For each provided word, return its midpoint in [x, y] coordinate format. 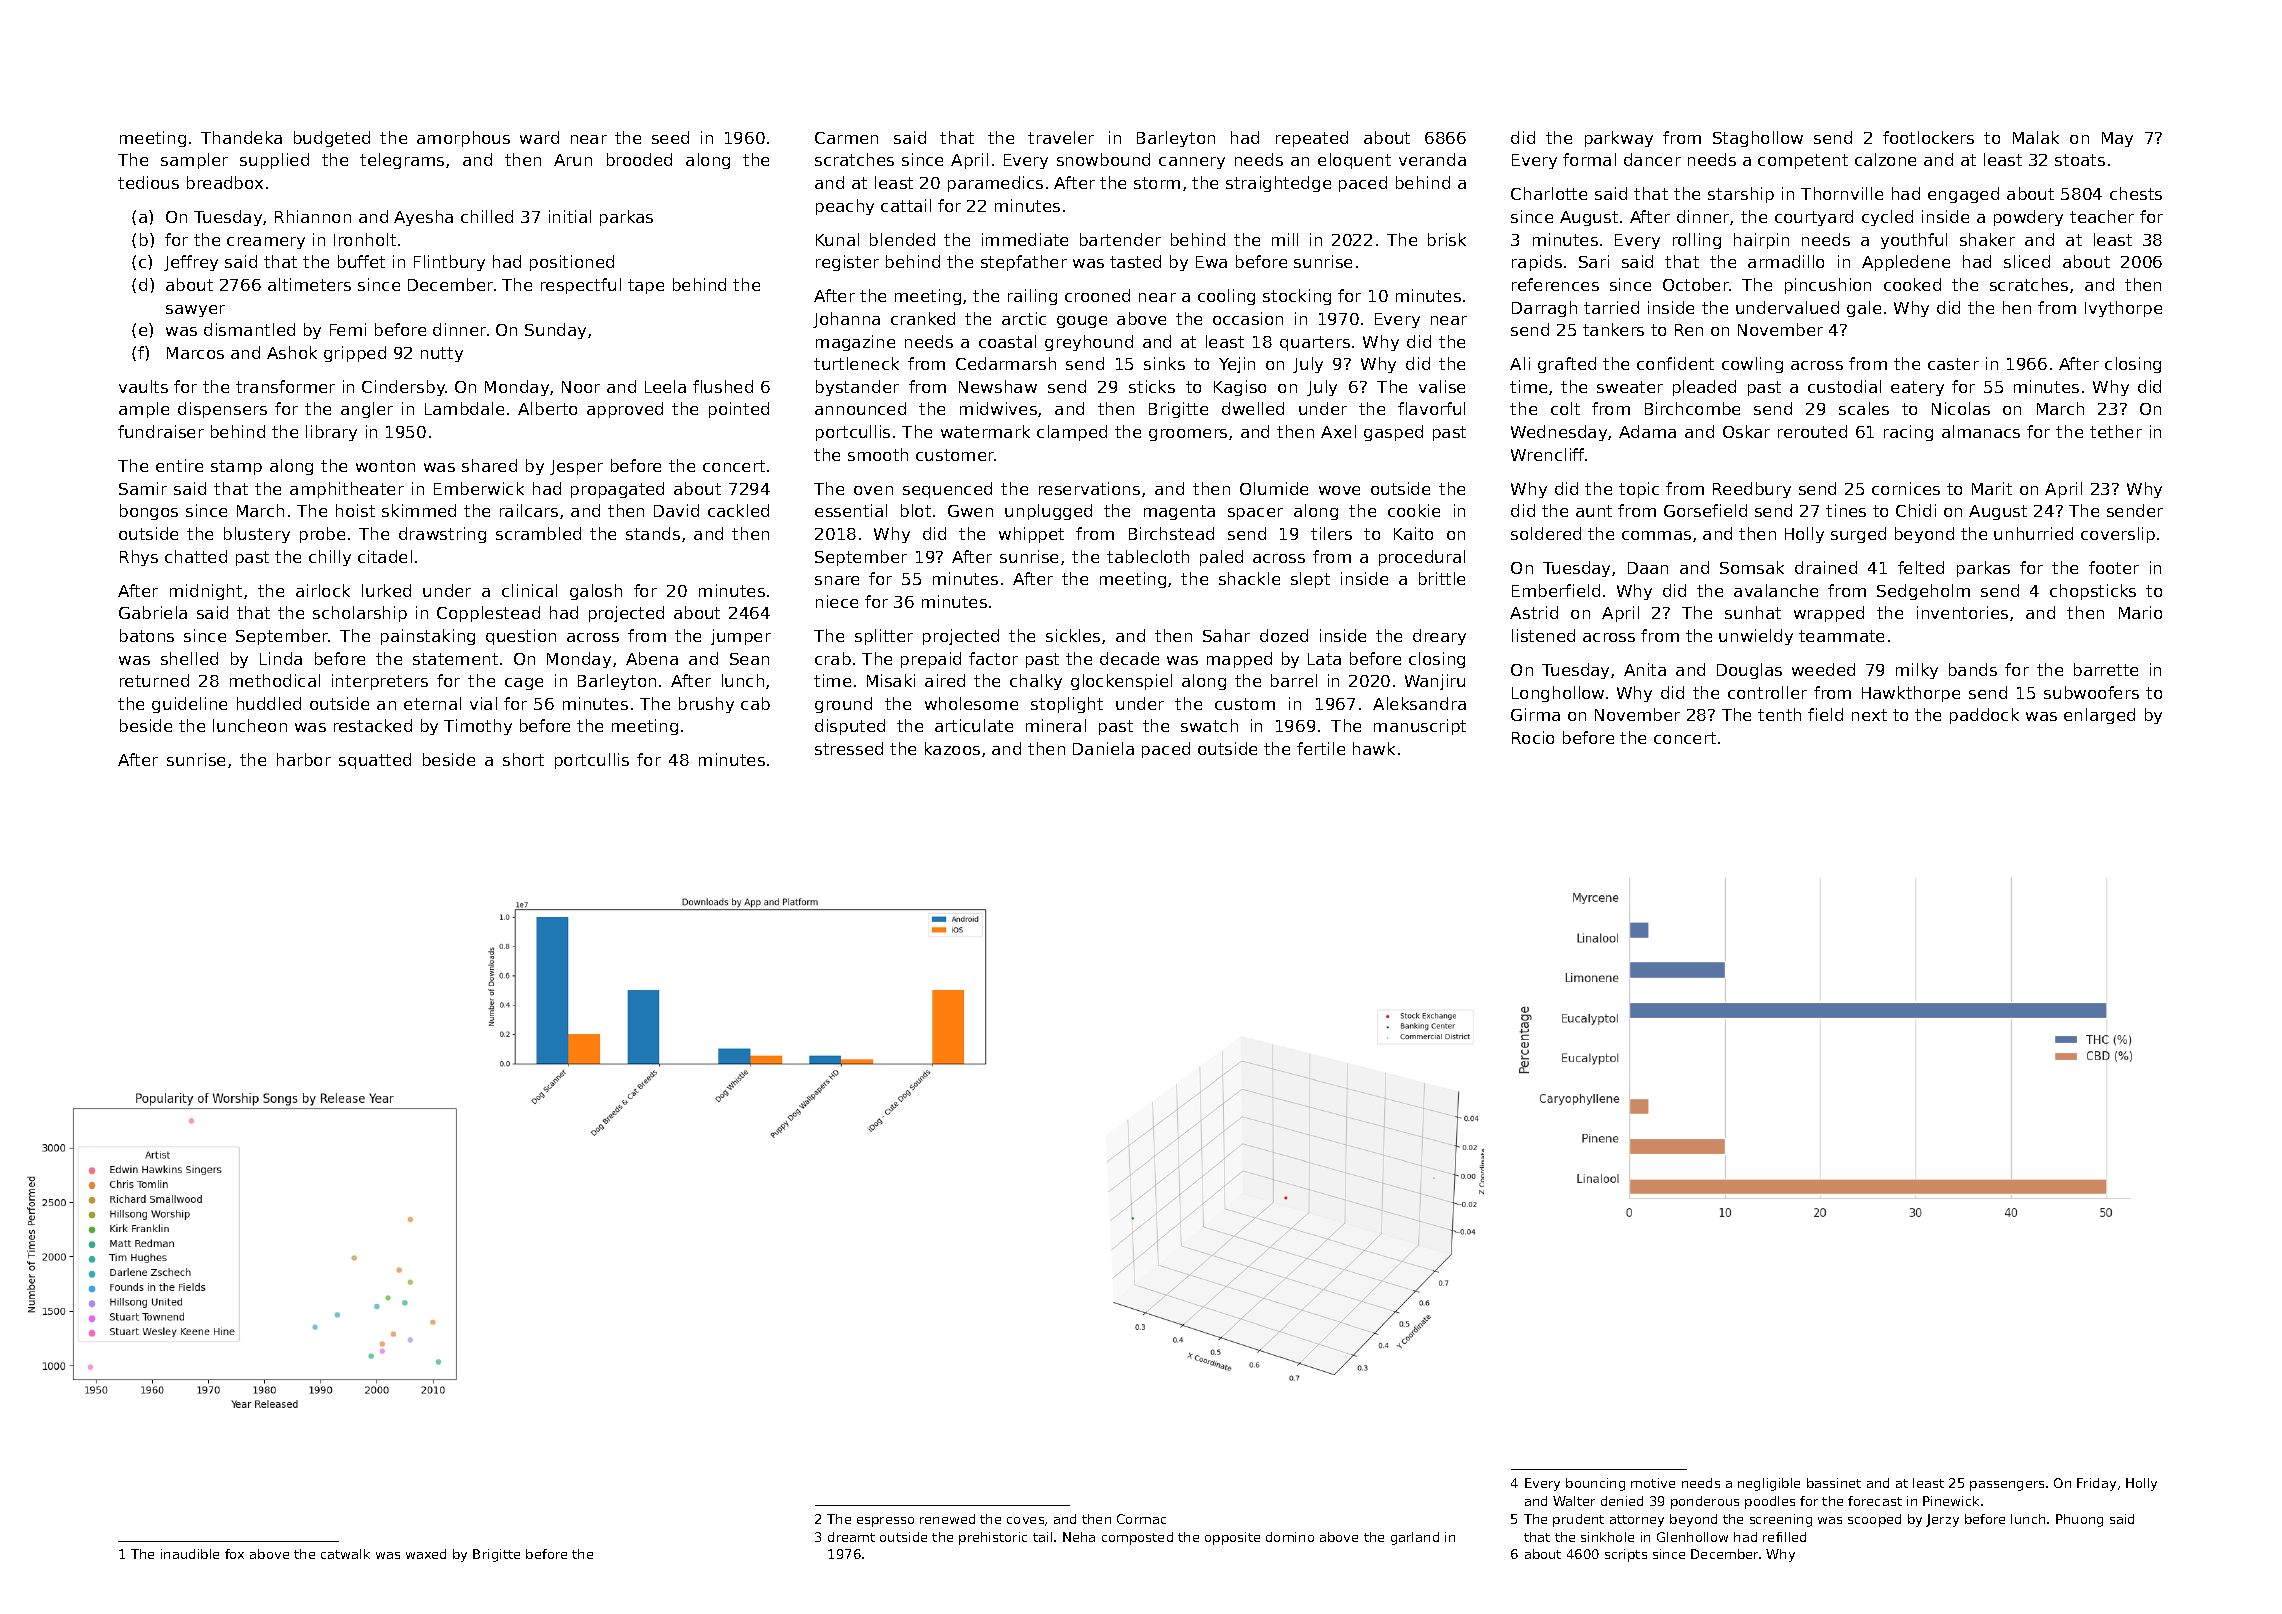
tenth [1779, 714]
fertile [1321, 748]
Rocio [1533, 737]
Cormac [1141, 1519]
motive [1653, 1483]
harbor [304, 759]
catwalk [345, 1554]
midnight [206, 592]
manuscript [1420, 727]
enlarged [2099, 716]
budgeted [332, 139]
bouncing [1595, 1484]
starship [1741, 195]
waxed [426, 1554]
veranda [1432, 159]
